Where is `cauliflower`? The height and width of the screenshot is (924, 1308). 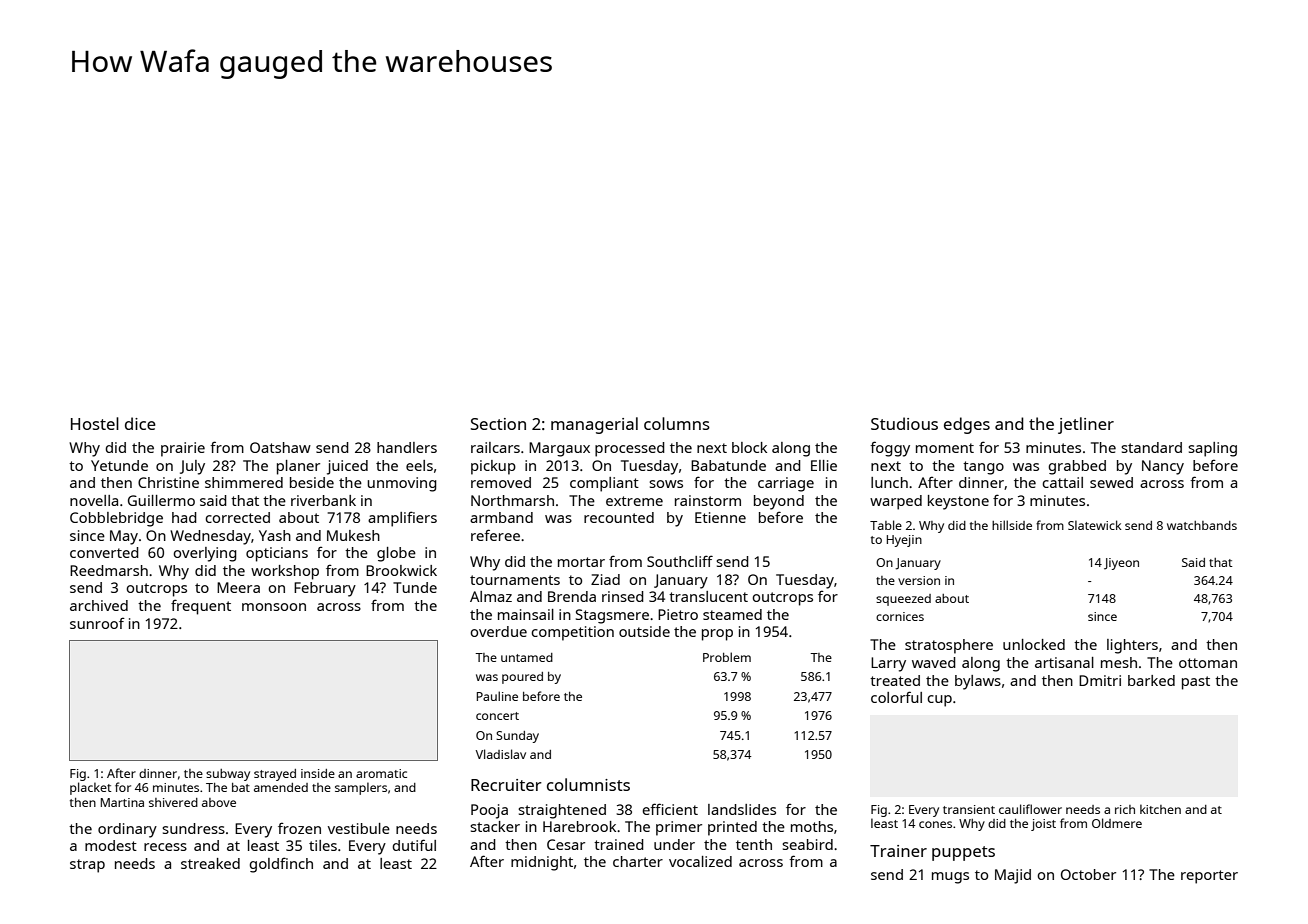 cauliflower is located at coordinates (1030, 809).
